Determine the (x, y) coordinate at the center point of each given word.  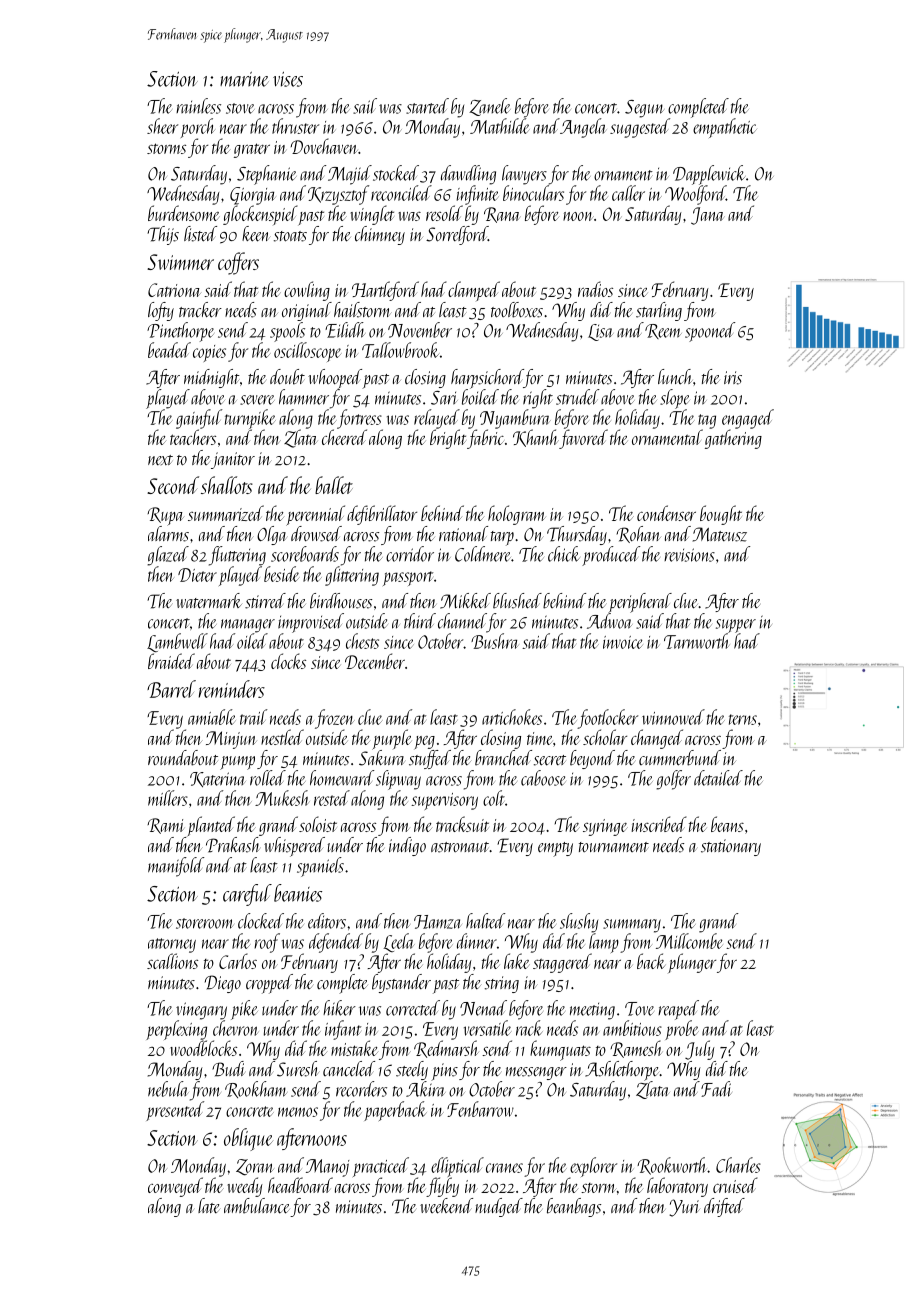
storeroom (204, 923)
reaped (678, 1010)
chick (564, 554)
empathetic (725, 128)
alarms (168, 534)
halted (485, 921)
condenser (666, 513)
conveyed (175, 1187)
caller (628, 193)
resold (444, 213)
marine (244, 79)
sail (365, 106)
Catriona (174, 290)
